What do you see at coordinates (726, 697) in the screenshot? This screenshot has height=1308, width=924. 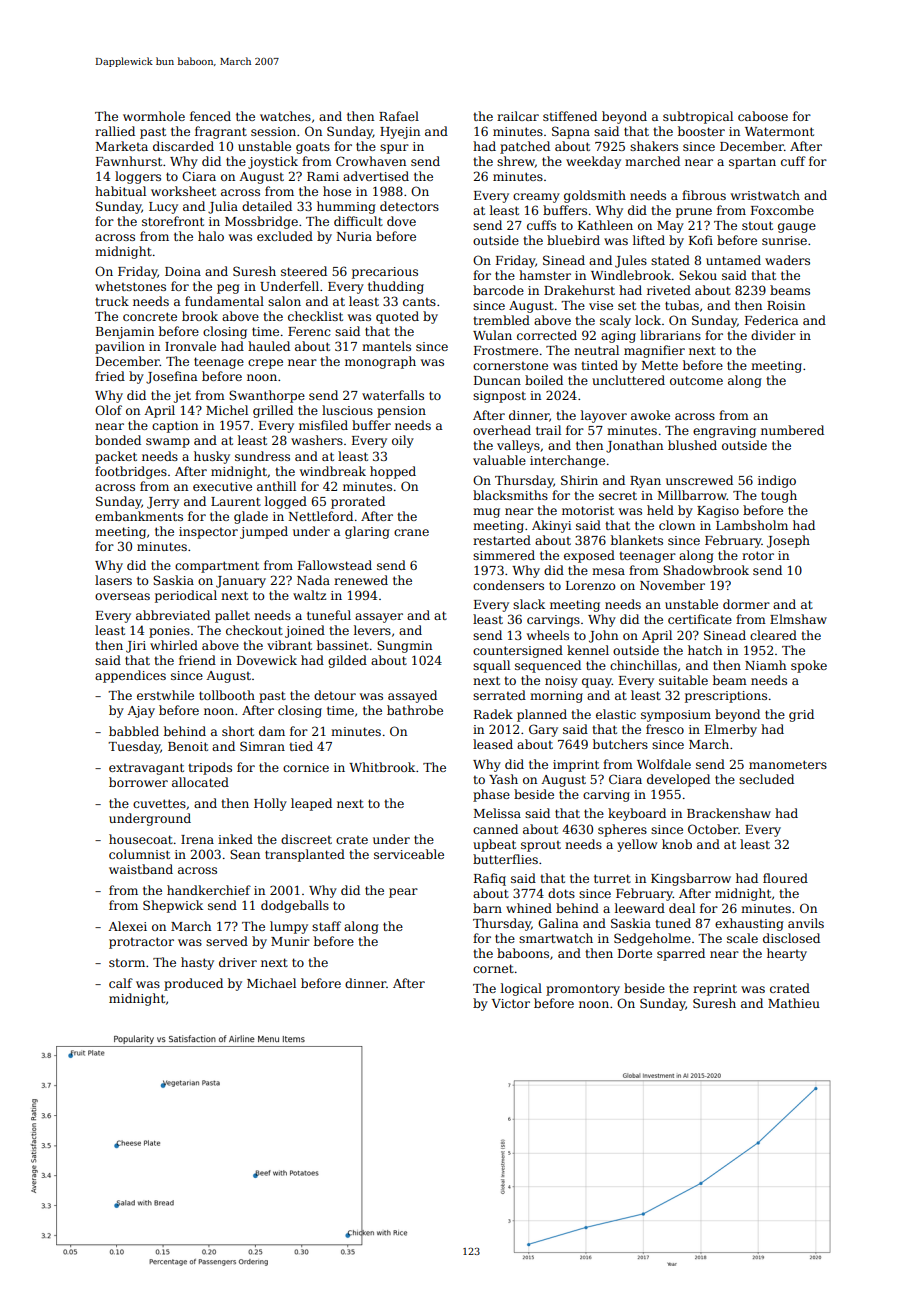 I see `prescriptions` at bounding box center [726, 697].
